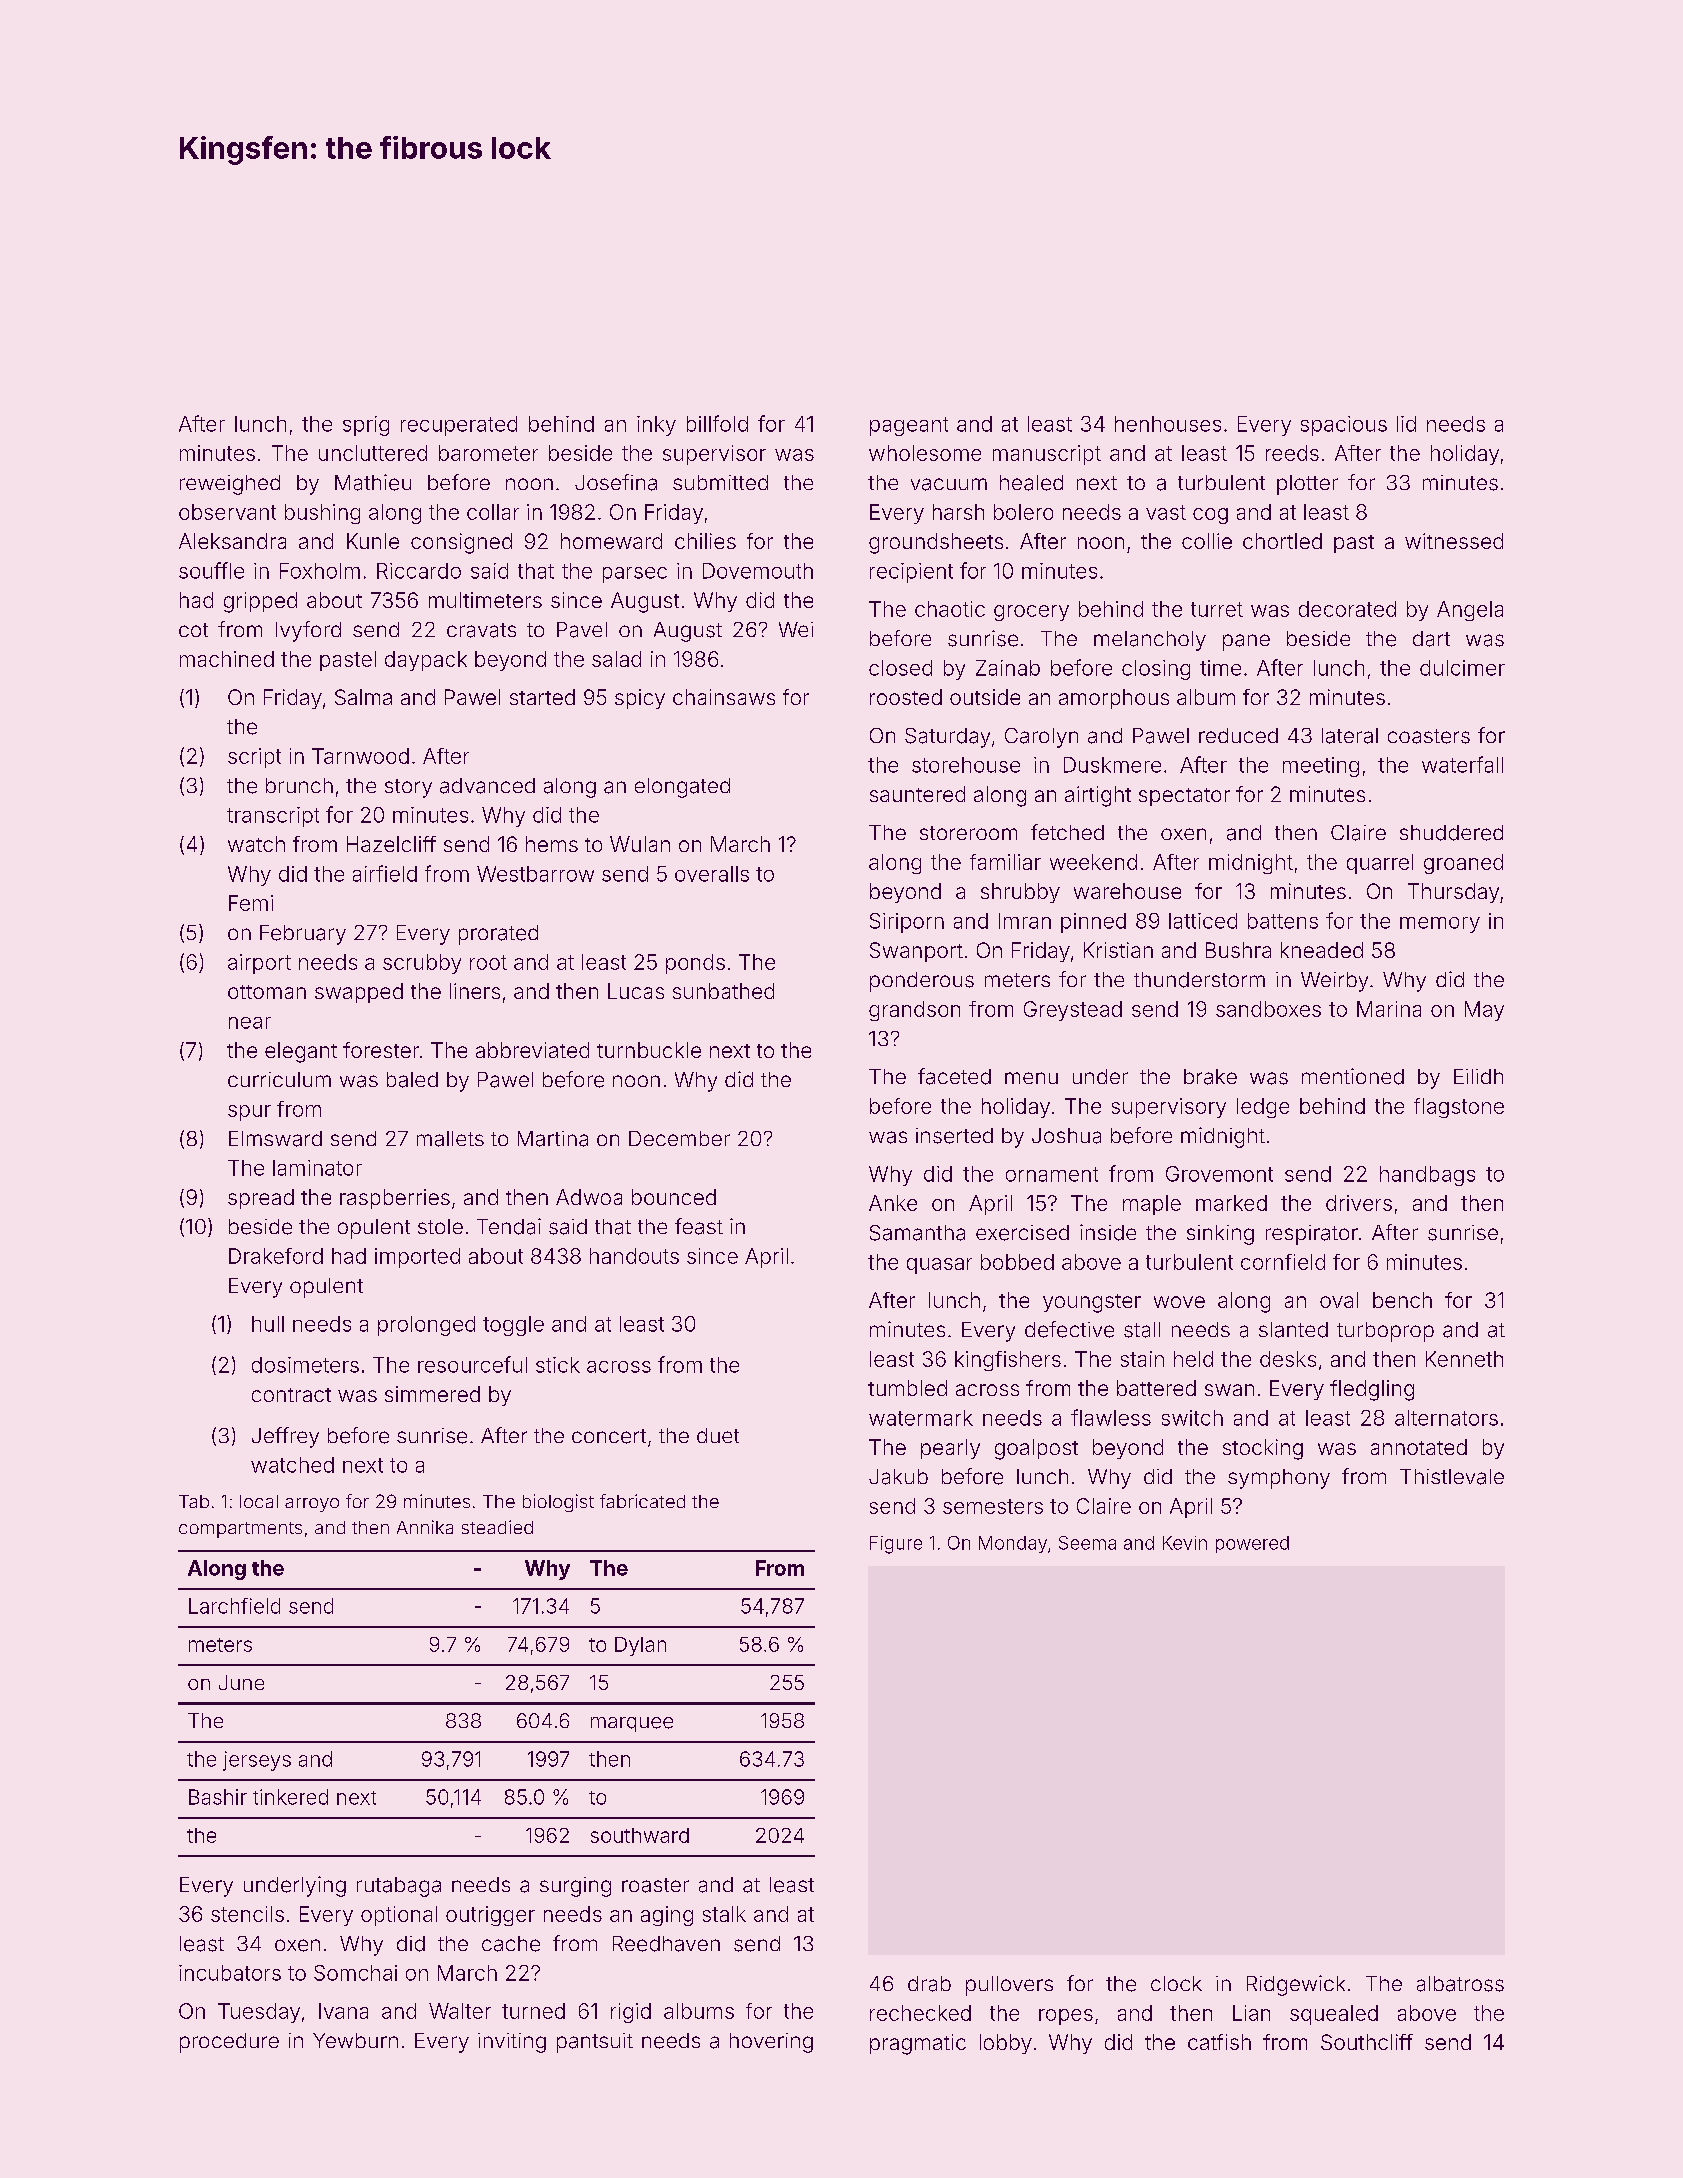  I want to click on Femi, so click(251, 903).
